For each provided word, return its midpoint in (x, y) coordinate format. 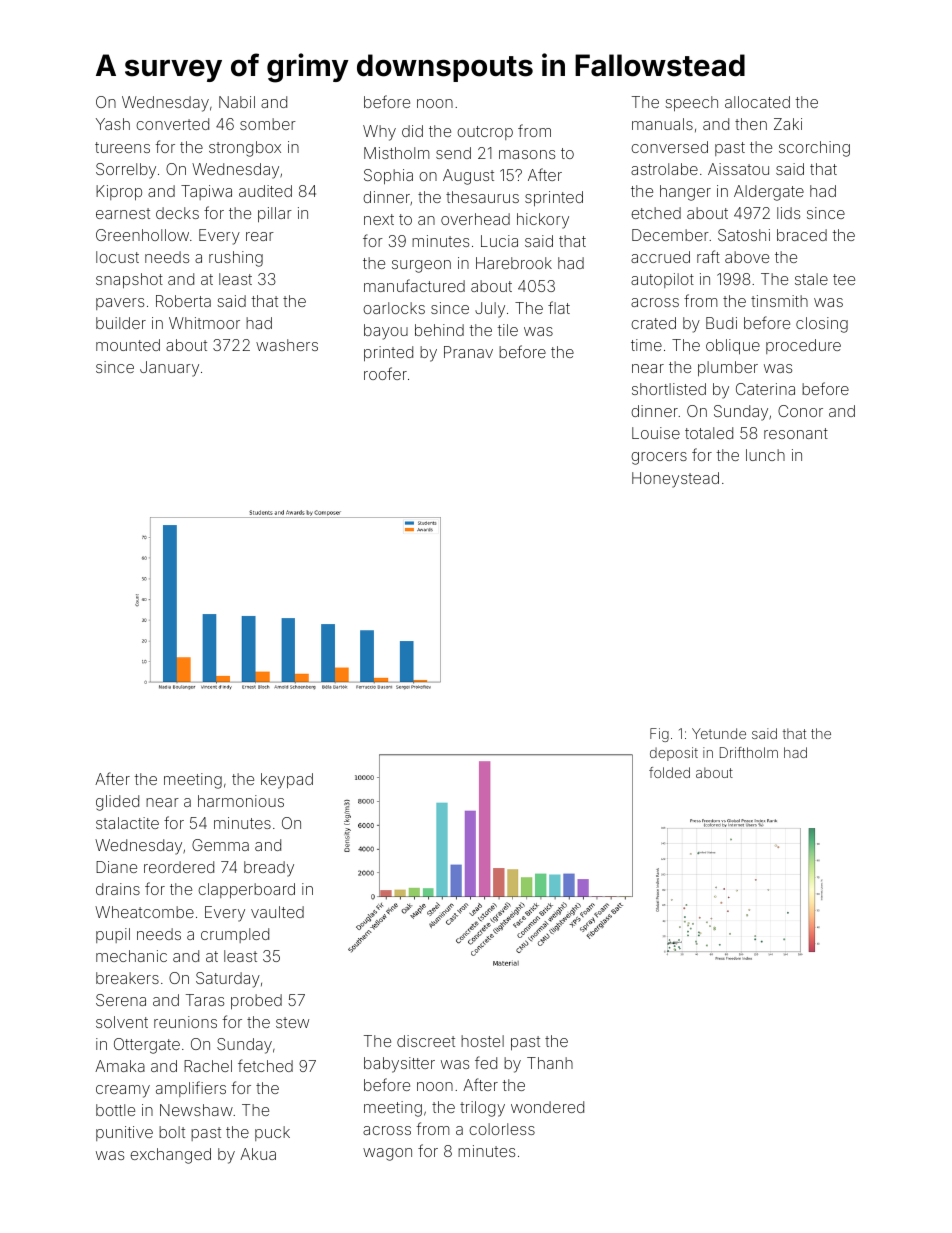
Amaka (120, 1066)
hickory (543, 221)
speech (691, 103)
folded (669, 772)
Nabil (237, 102)
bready (269, 869)
